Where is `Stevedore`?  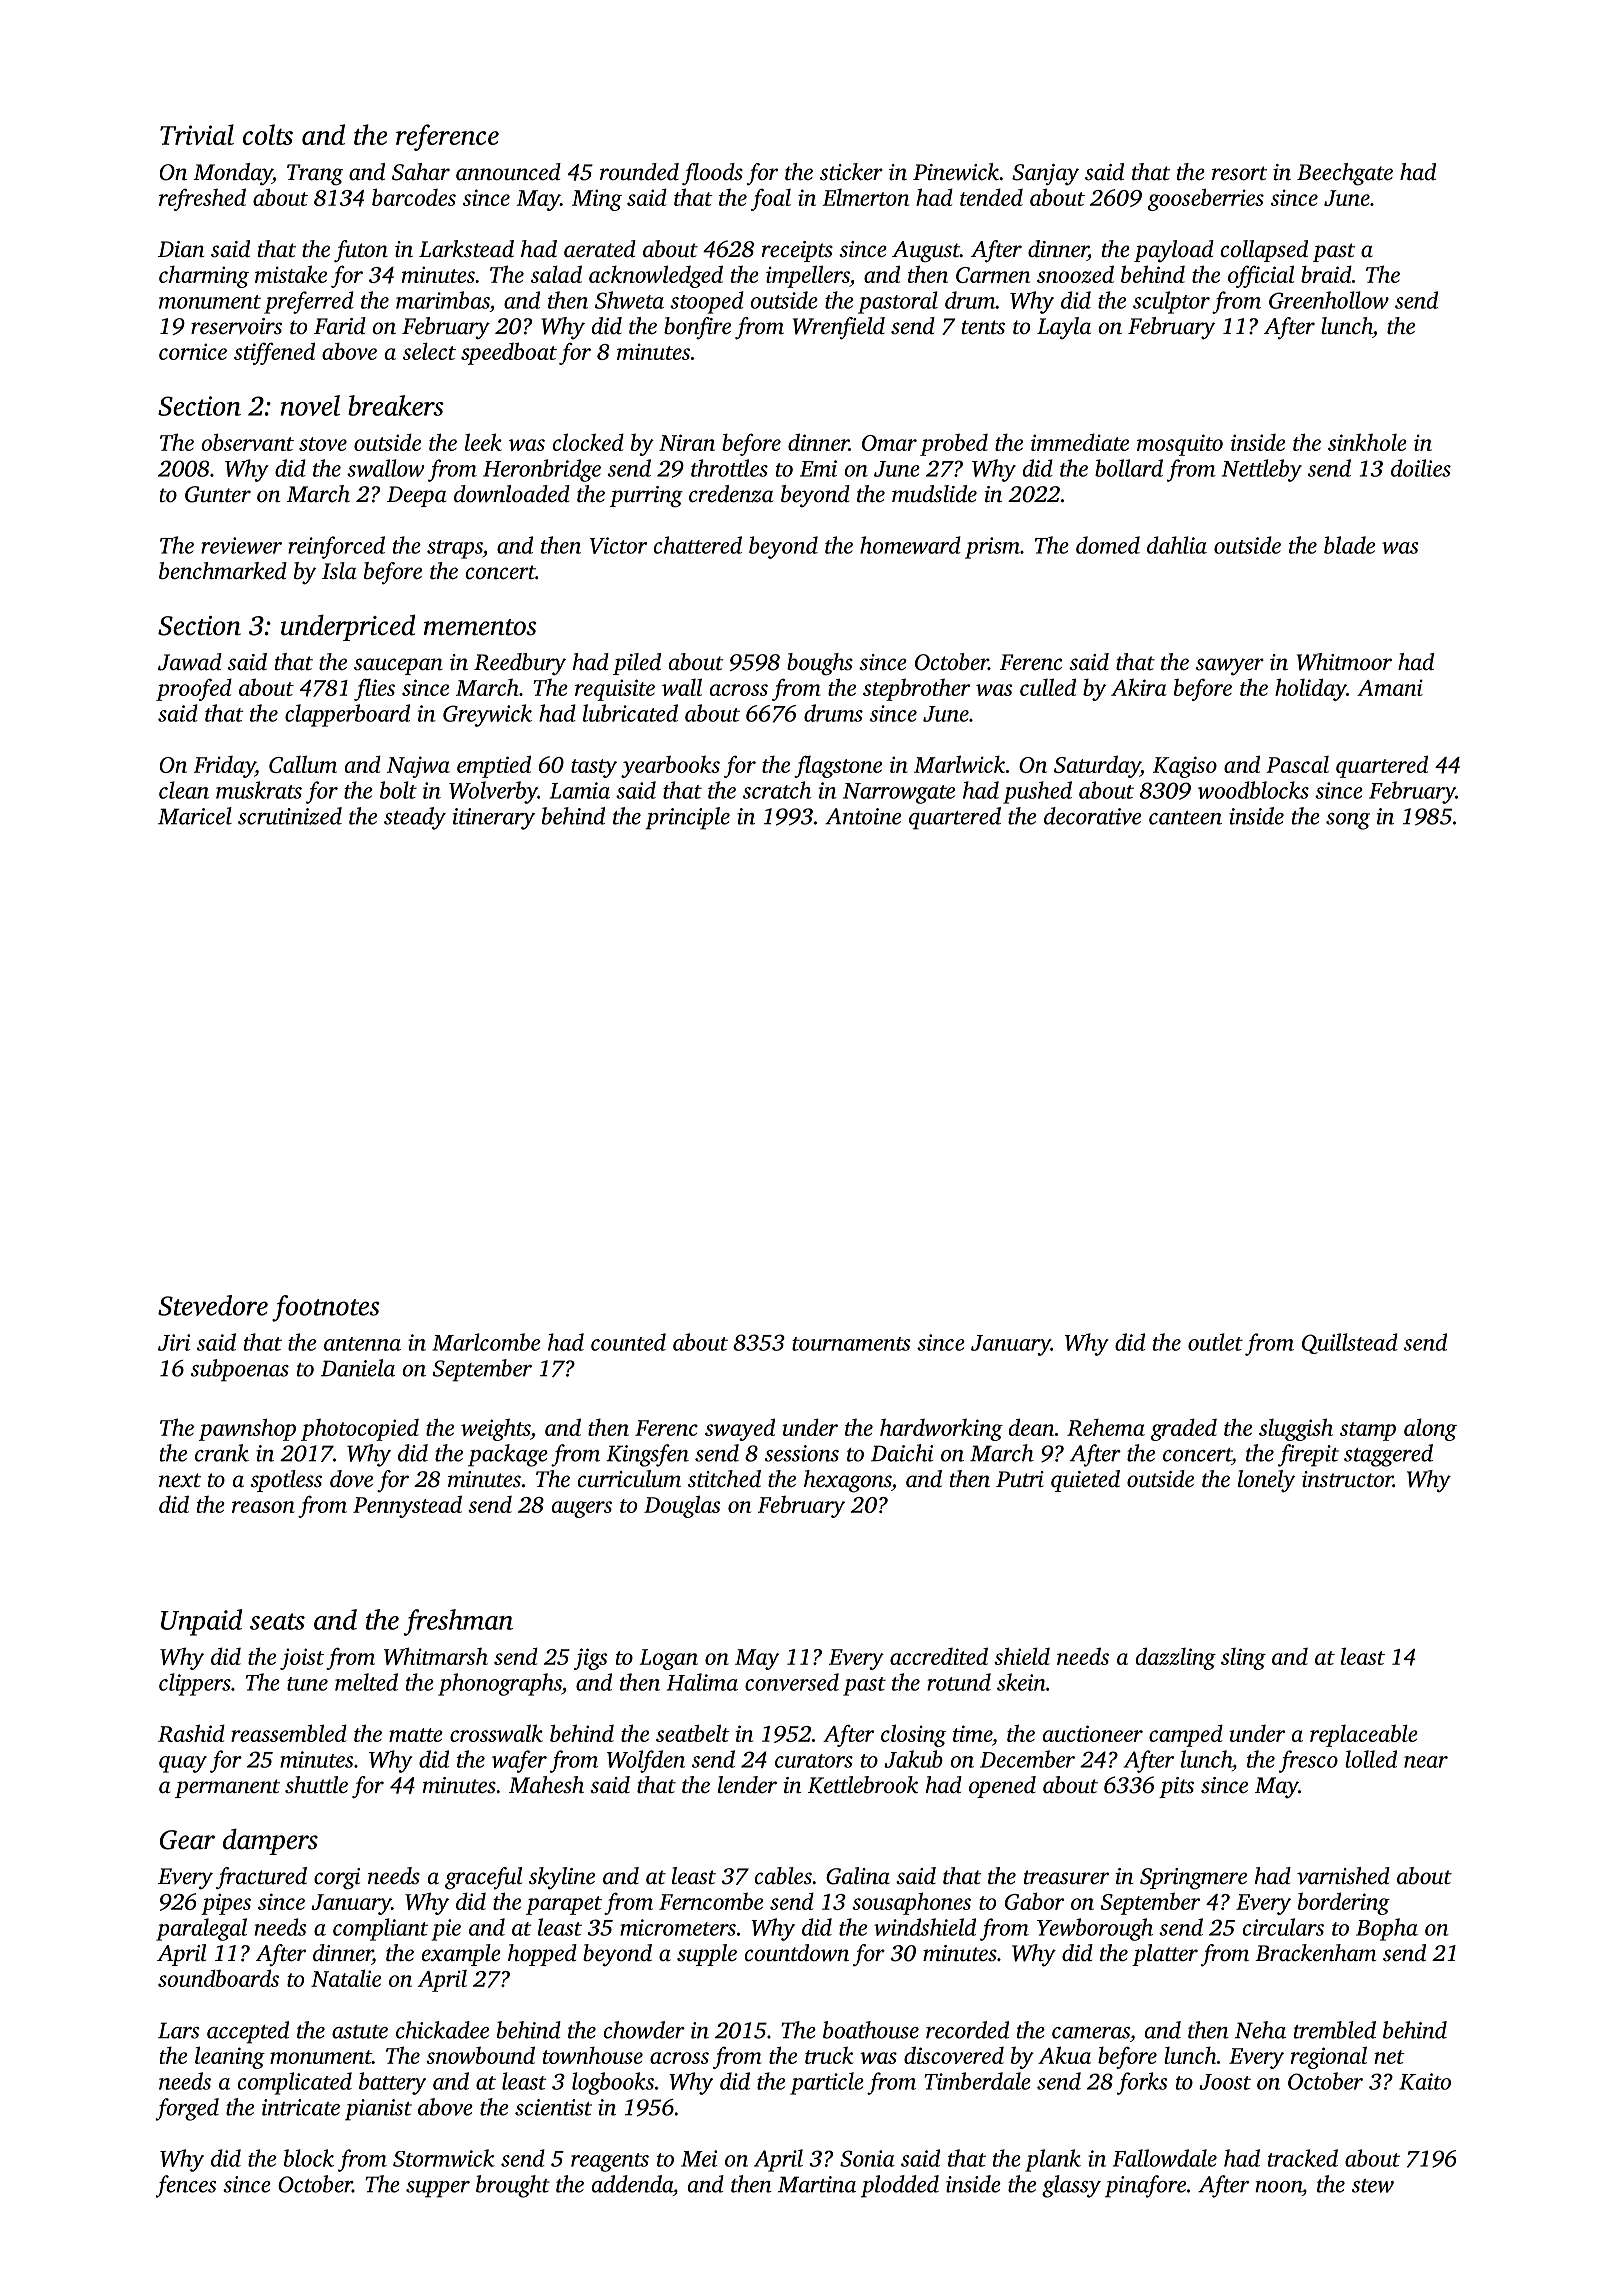
Stevedore is located at coordinates (213, 1305).
